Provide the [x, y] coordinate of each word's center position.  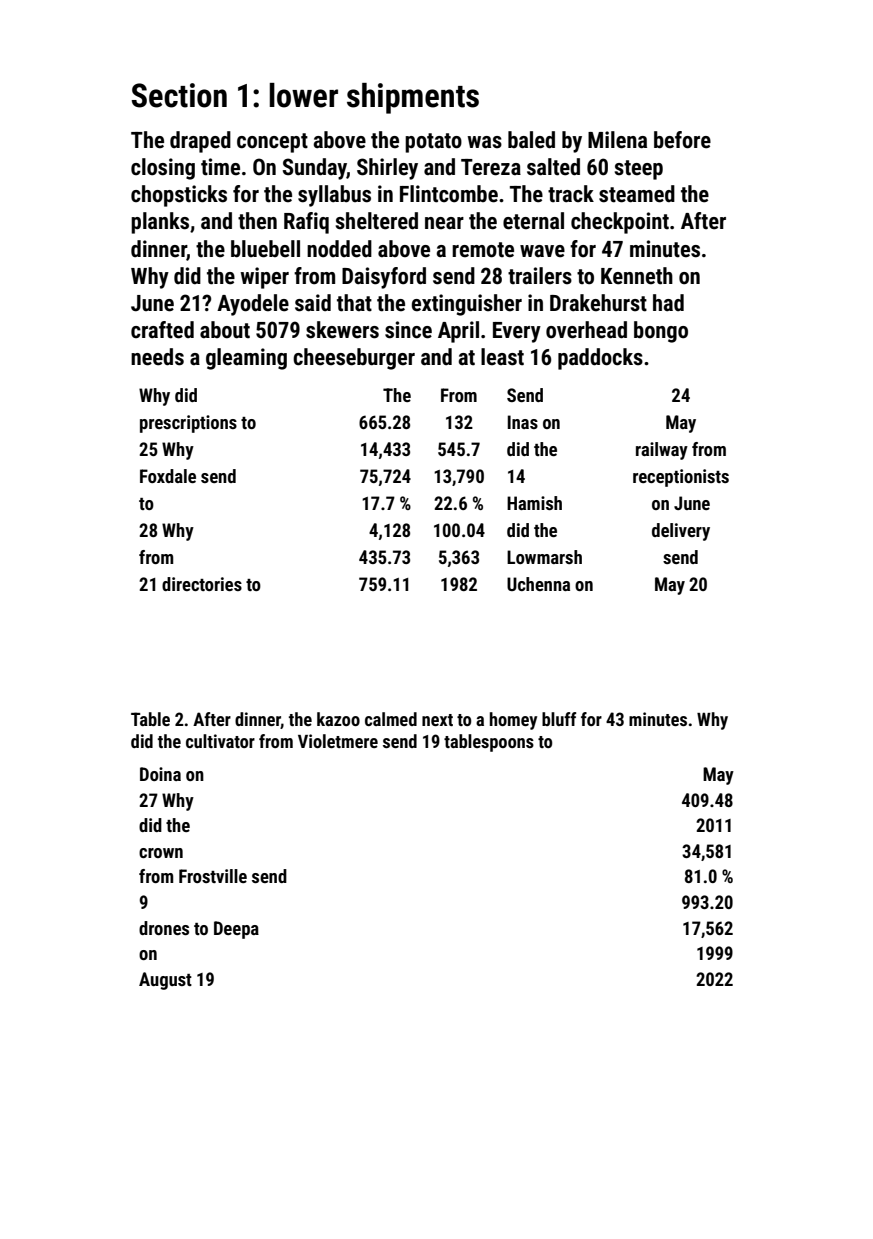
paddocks [600, 359]
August [165, 981]
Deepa [236, 930]
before [682, 140]
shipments [413, 98]
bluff [559, 719]
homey [513, 721]
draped [200, 142]
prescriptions [188, 424]
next [437, 720]
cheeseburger [354, 359]
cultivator [220, 741]
